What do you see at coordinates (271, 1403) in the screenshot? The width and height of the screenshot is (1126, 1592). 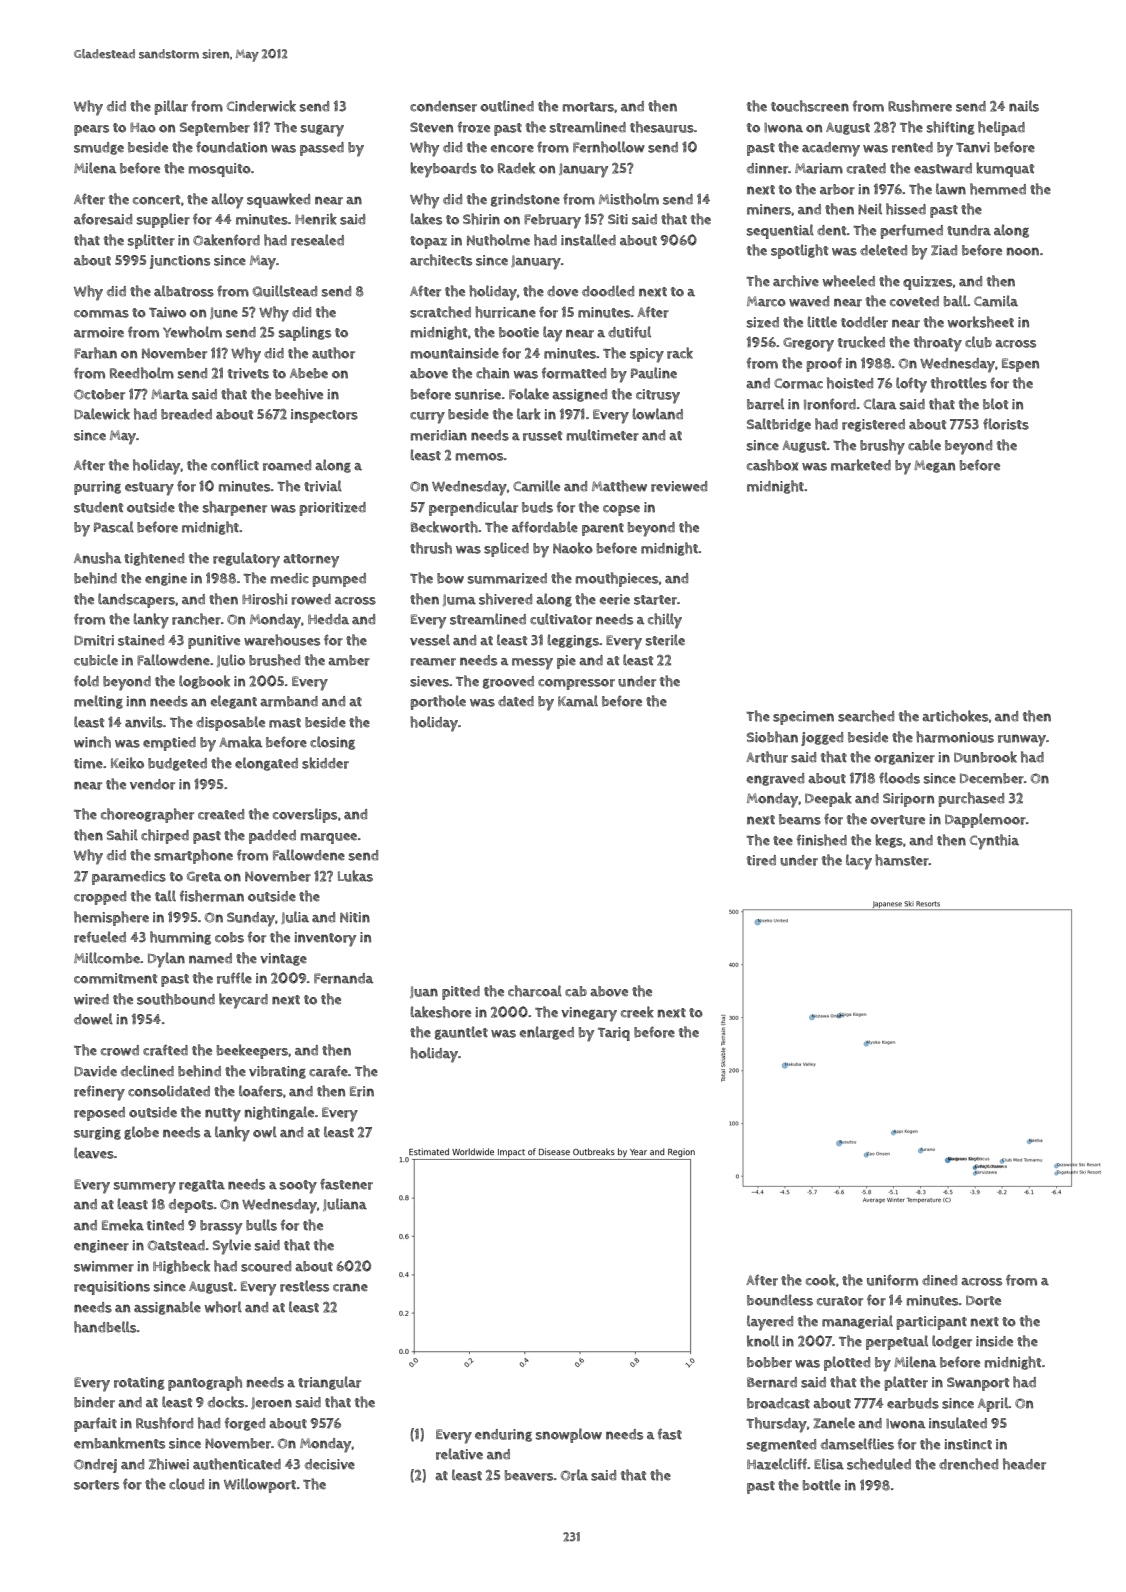 I see `Jeroen` at bounding box center [271, 1403].
